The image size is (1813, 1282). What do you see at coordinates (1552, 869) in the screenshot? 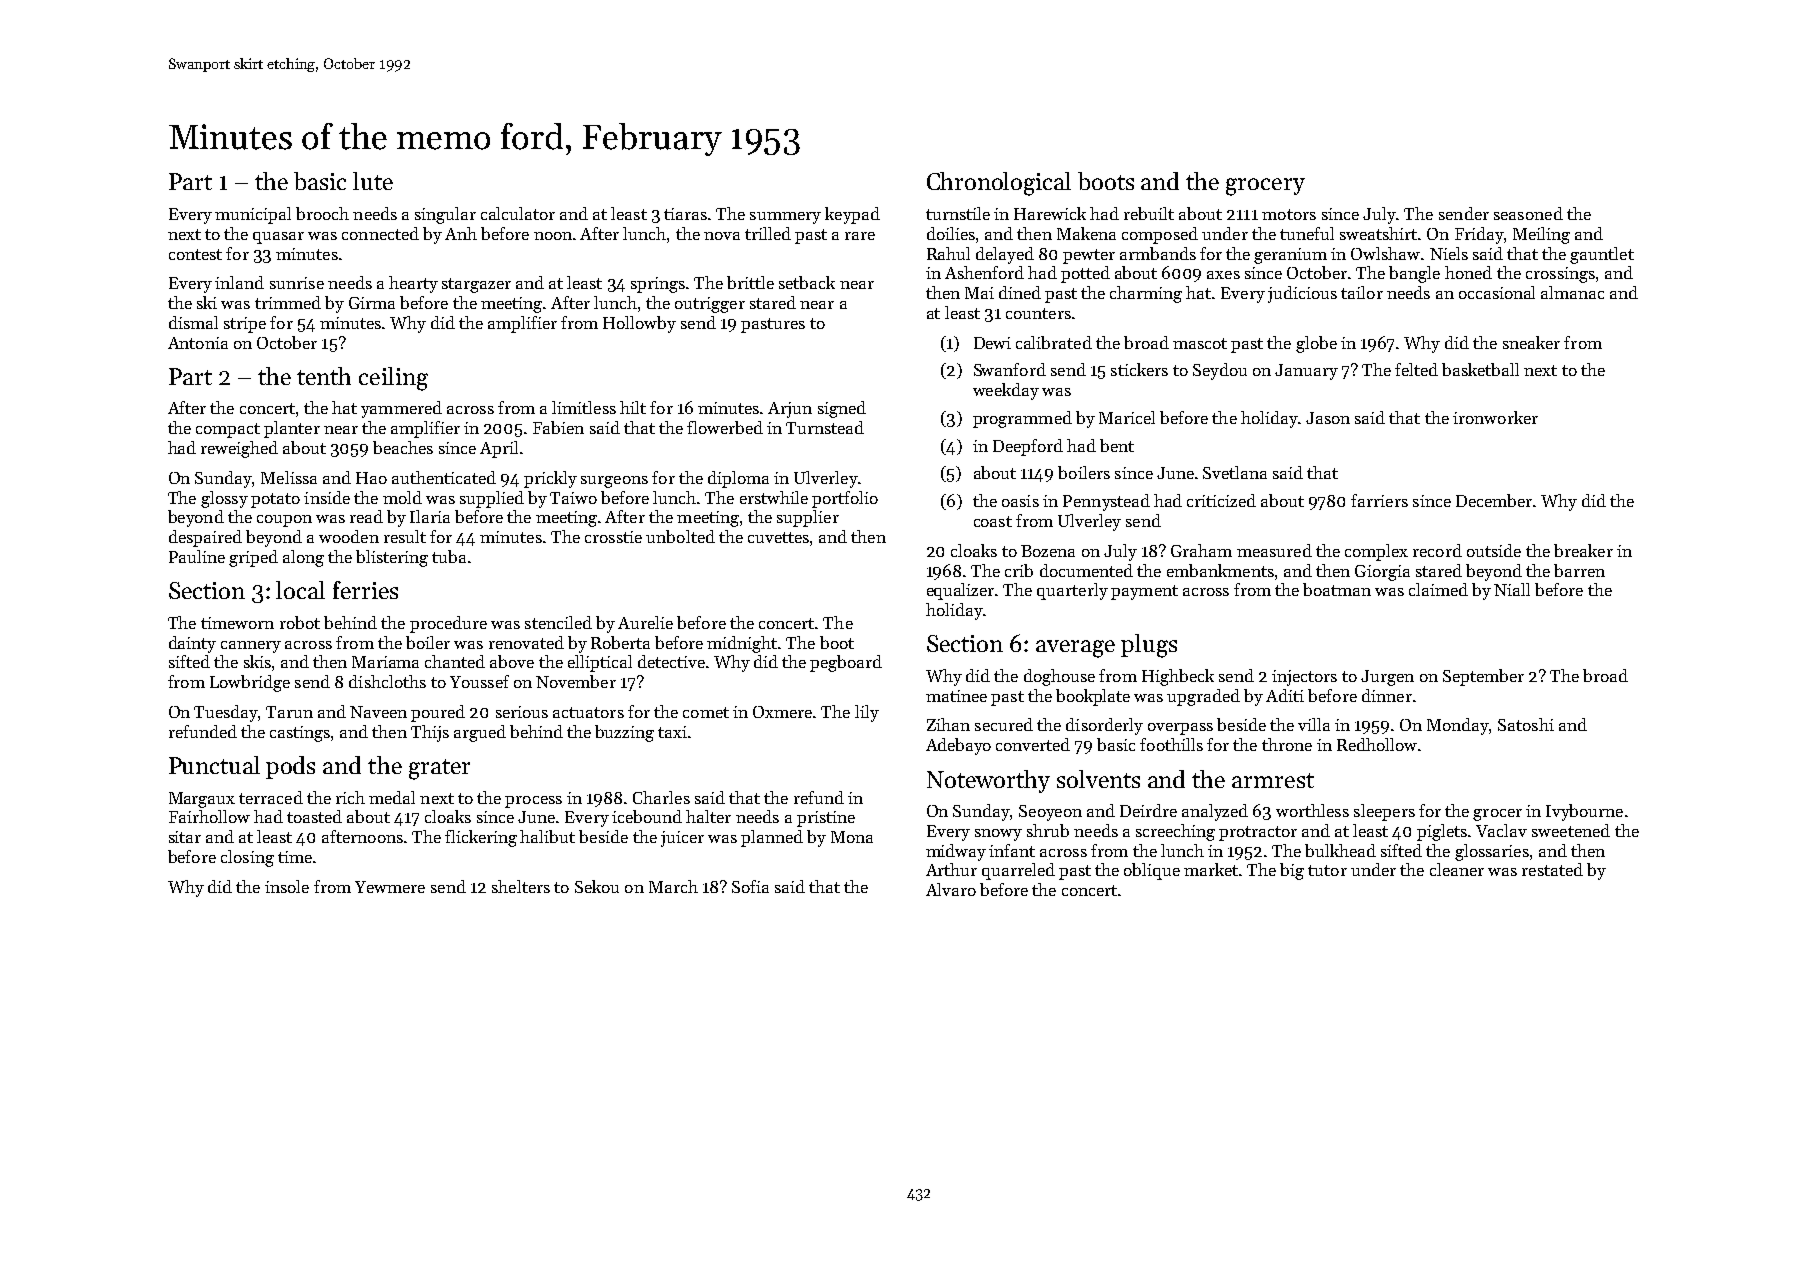
I see `restated` at bounding box center [1552, 869].
